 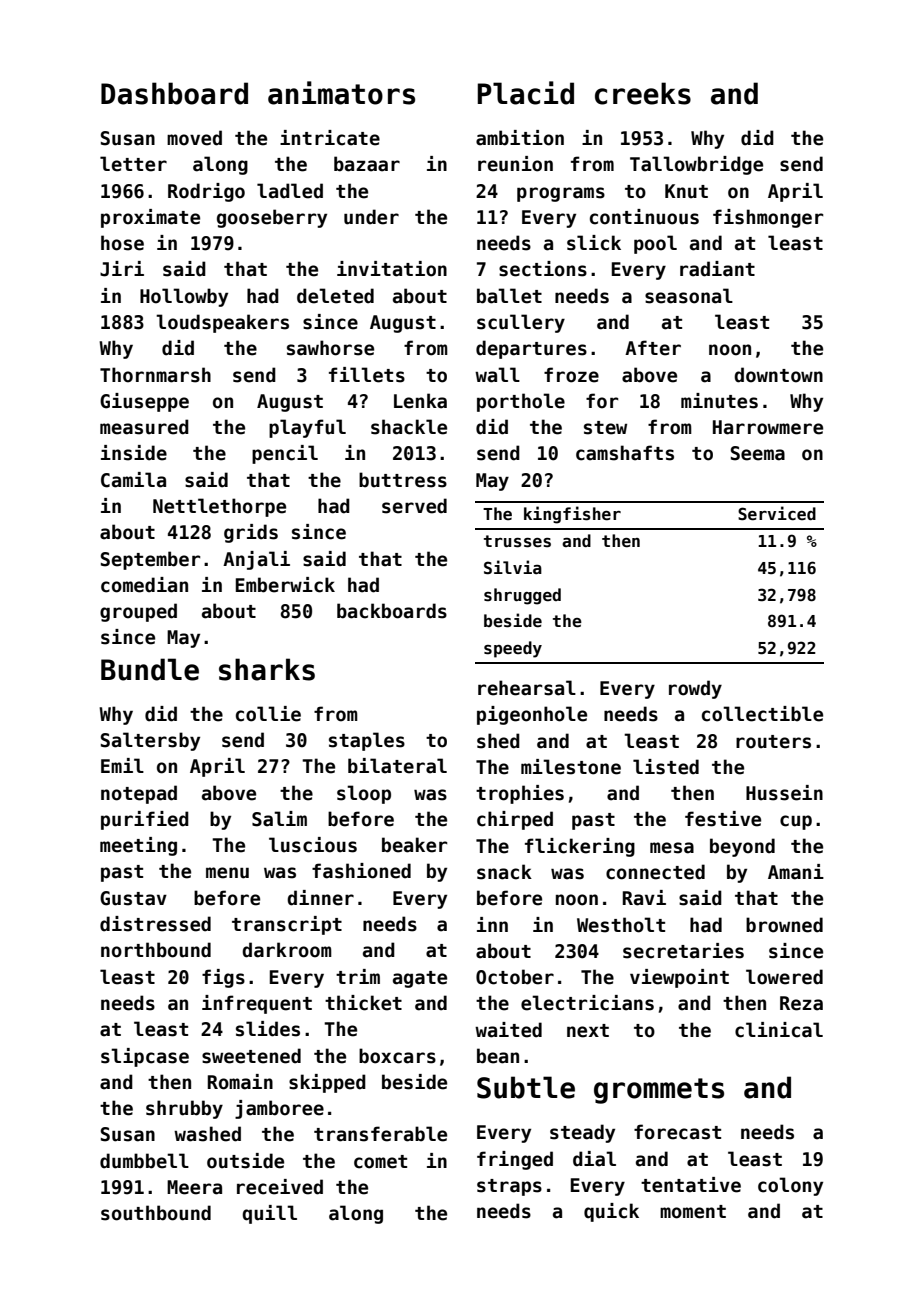 I want to click on deleted, so click(x=335, y=296).
